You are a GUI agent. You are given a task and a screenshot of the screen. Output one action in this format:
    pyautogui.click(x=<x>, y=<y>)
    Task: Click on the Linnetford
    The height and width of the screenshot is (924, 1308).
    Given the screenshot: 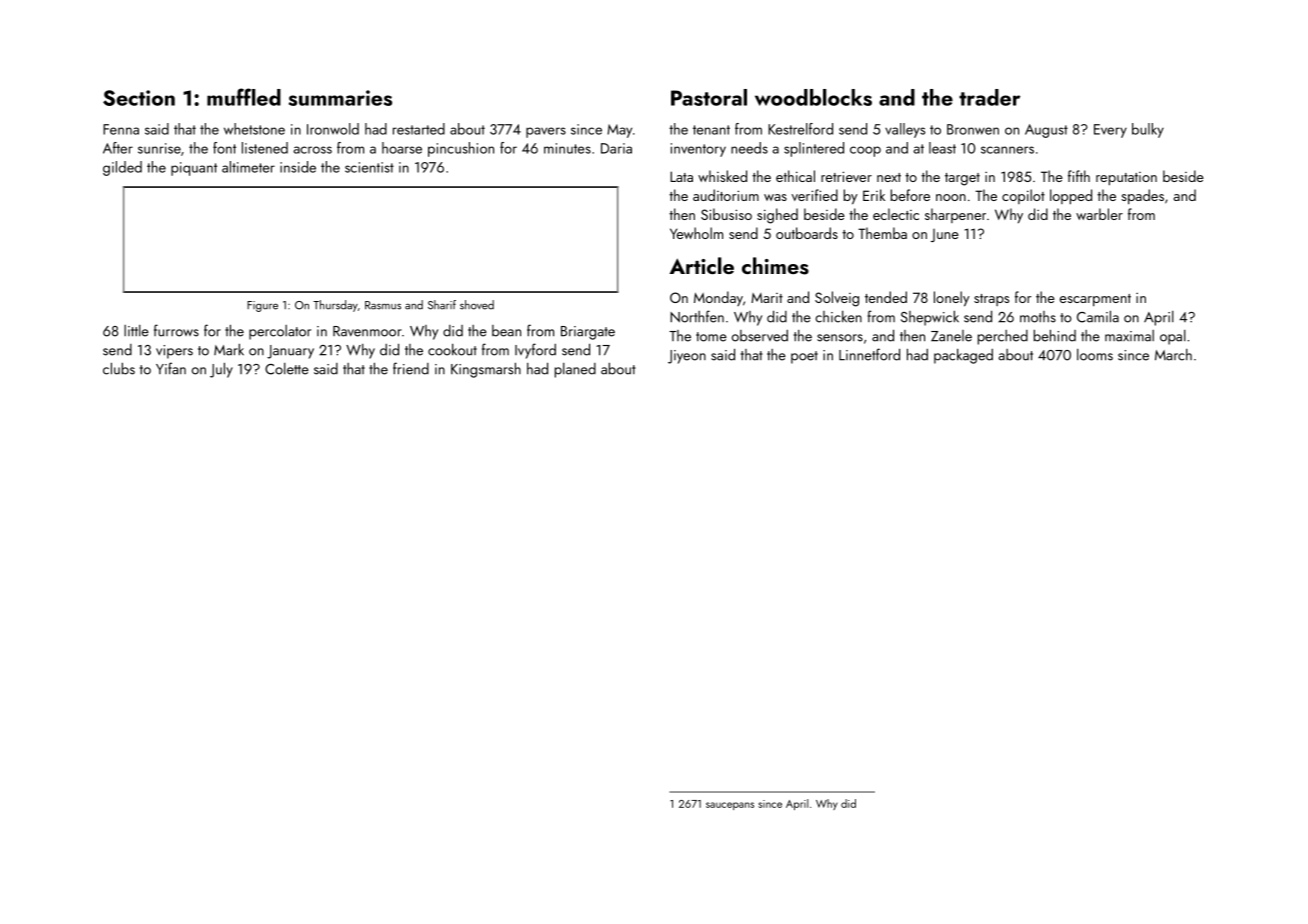 What is the action you would take?
    pyautogui.click(x=869, y=354)
